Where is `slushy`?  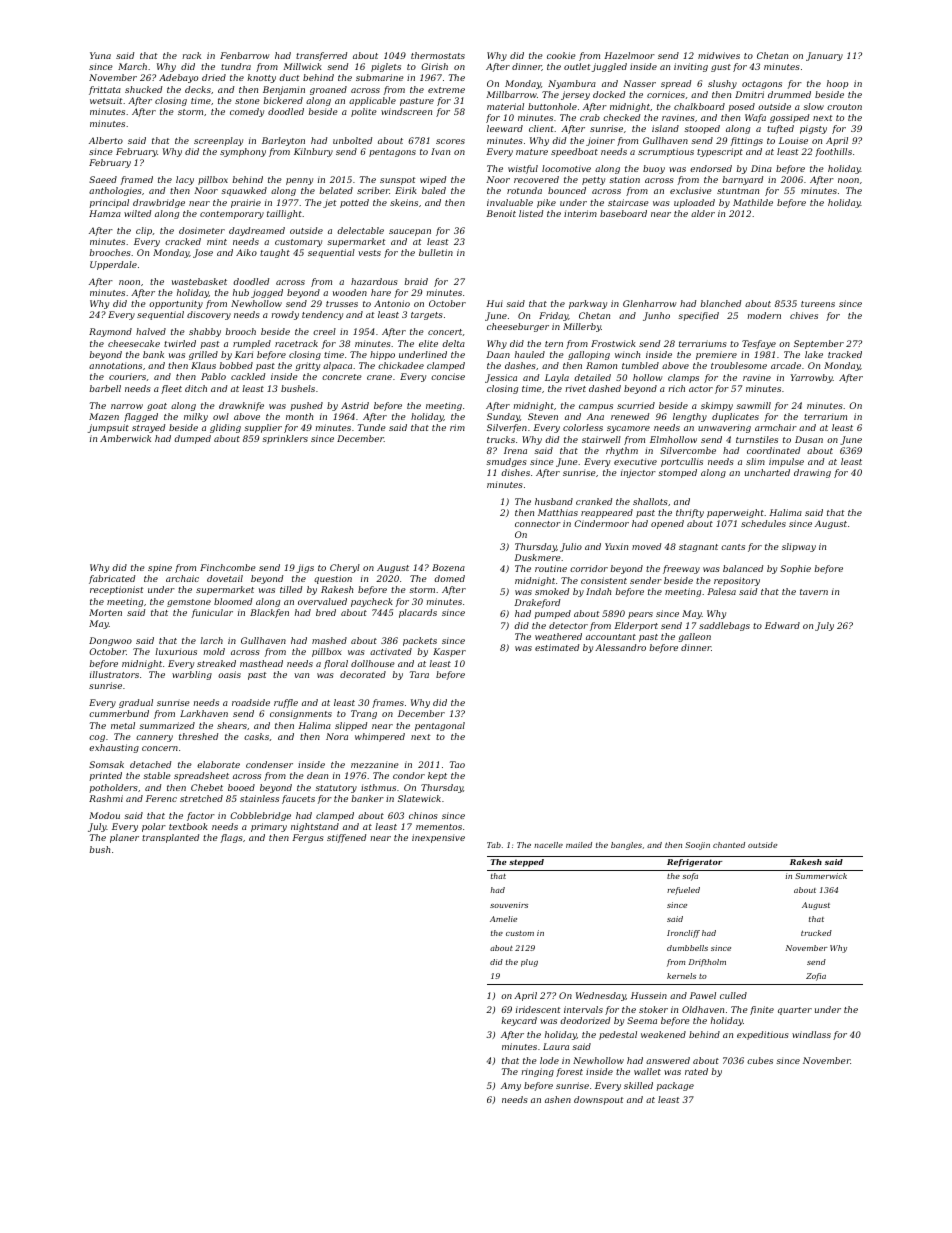 slushy is located at coordinates (722, 84).
